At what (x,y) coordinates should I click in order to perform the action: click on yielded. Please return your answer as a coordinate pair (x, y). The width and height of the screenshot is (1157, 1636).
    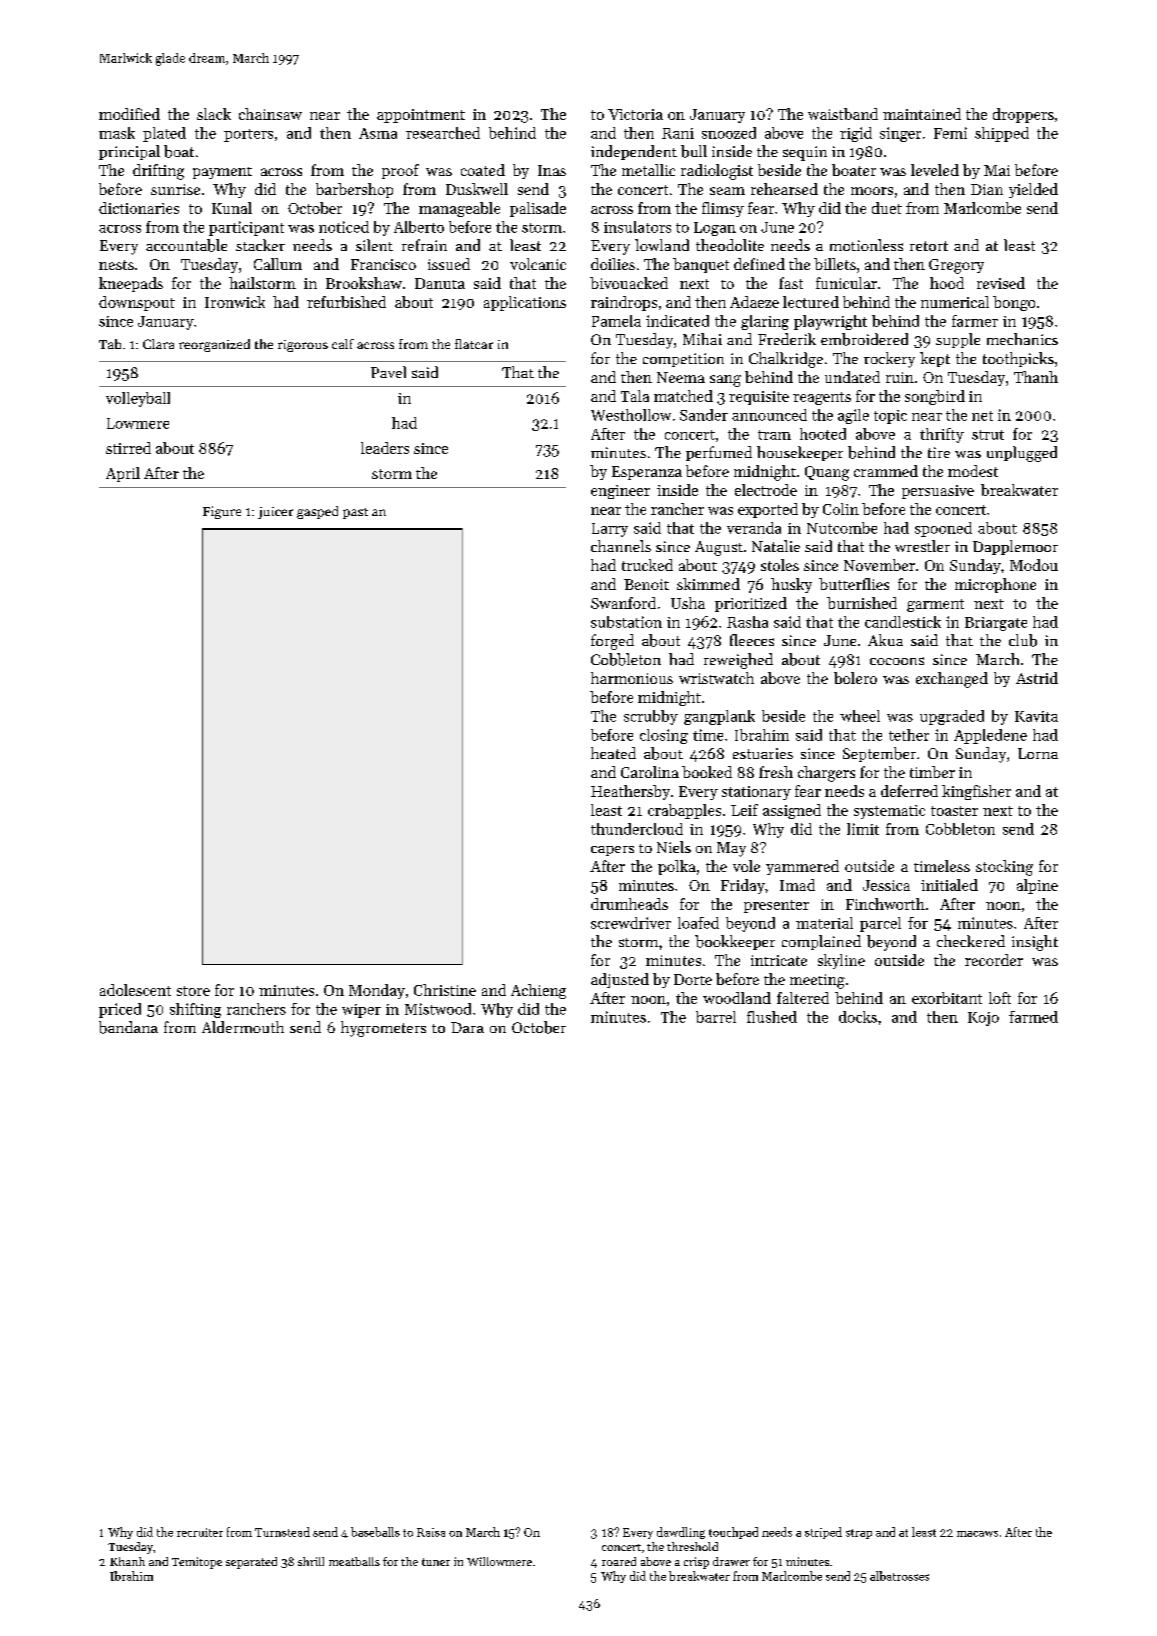
    Looking at the image, I should click on (1033, 190).
